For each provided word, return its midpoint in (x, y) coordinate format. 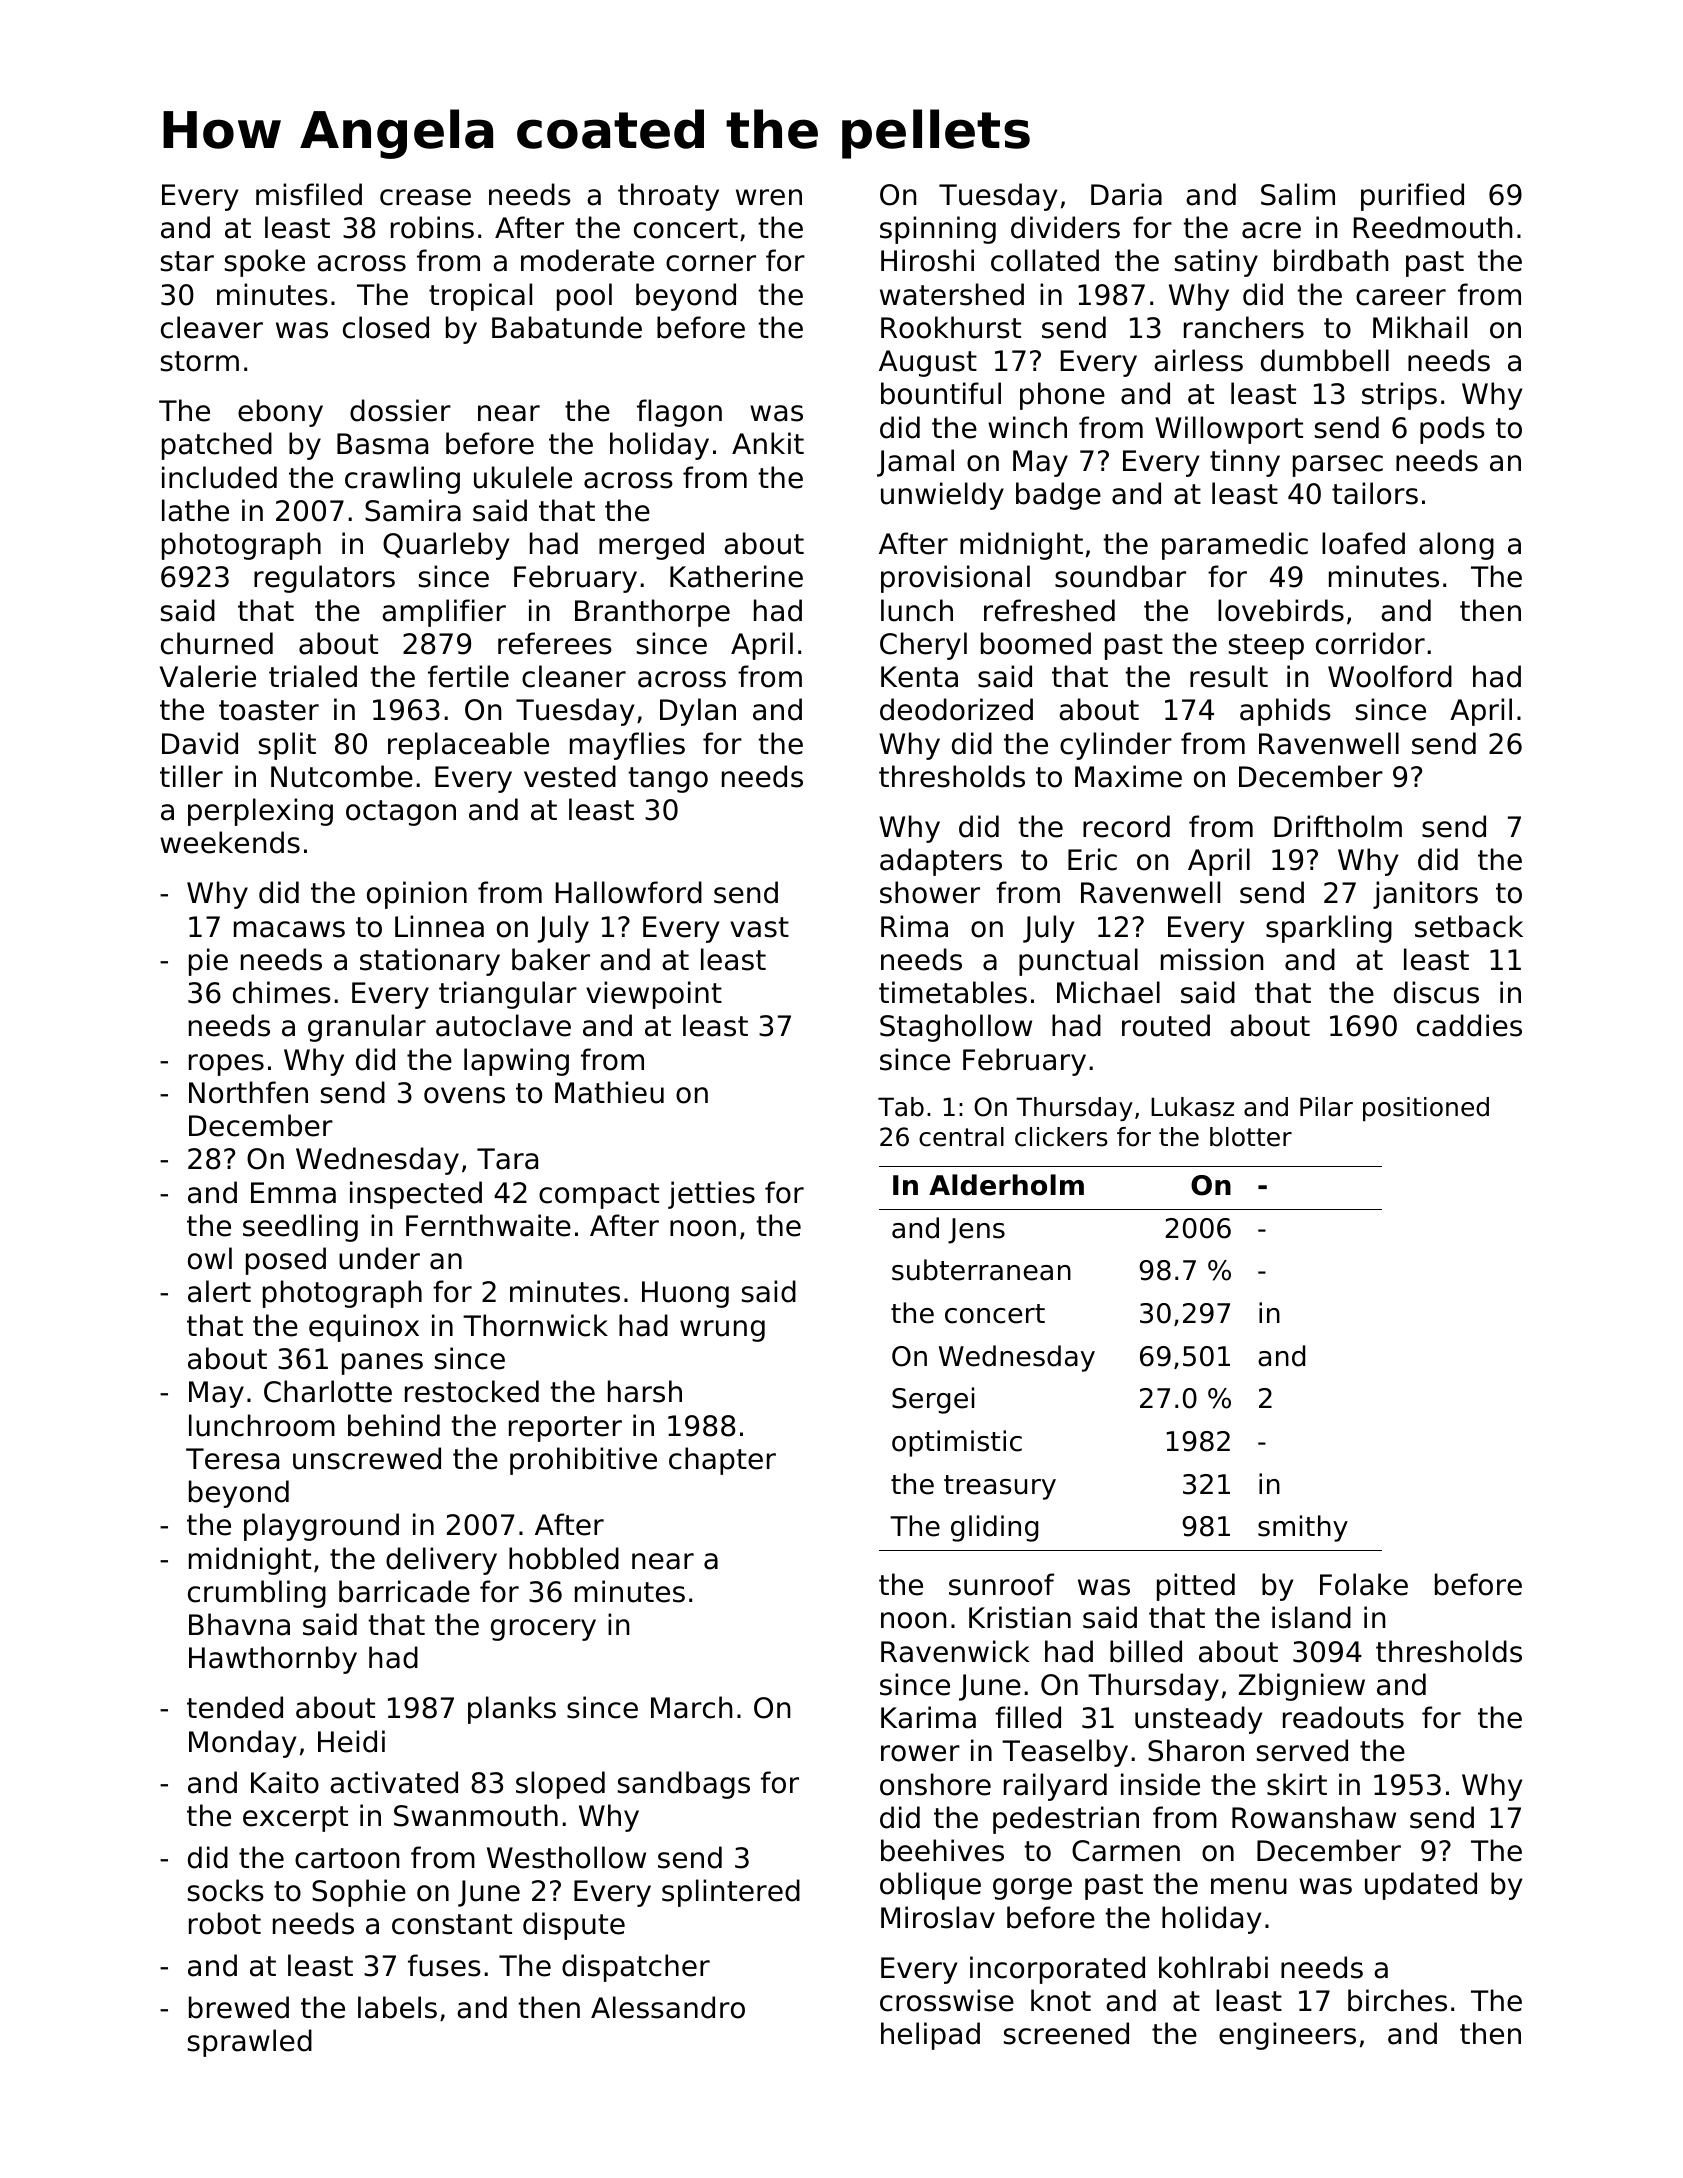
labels (397, 2007)
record (1126, 826)
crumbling (257, 1594)
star (187, 261)
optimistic (957, 1443)
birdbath (1331, 260)
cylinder (1116, 746)
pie (208, 962)
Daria (1126, 194)
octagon (401, 813)
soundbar (1120, 576)
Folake (1364, 1584)
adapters (941, 862)
